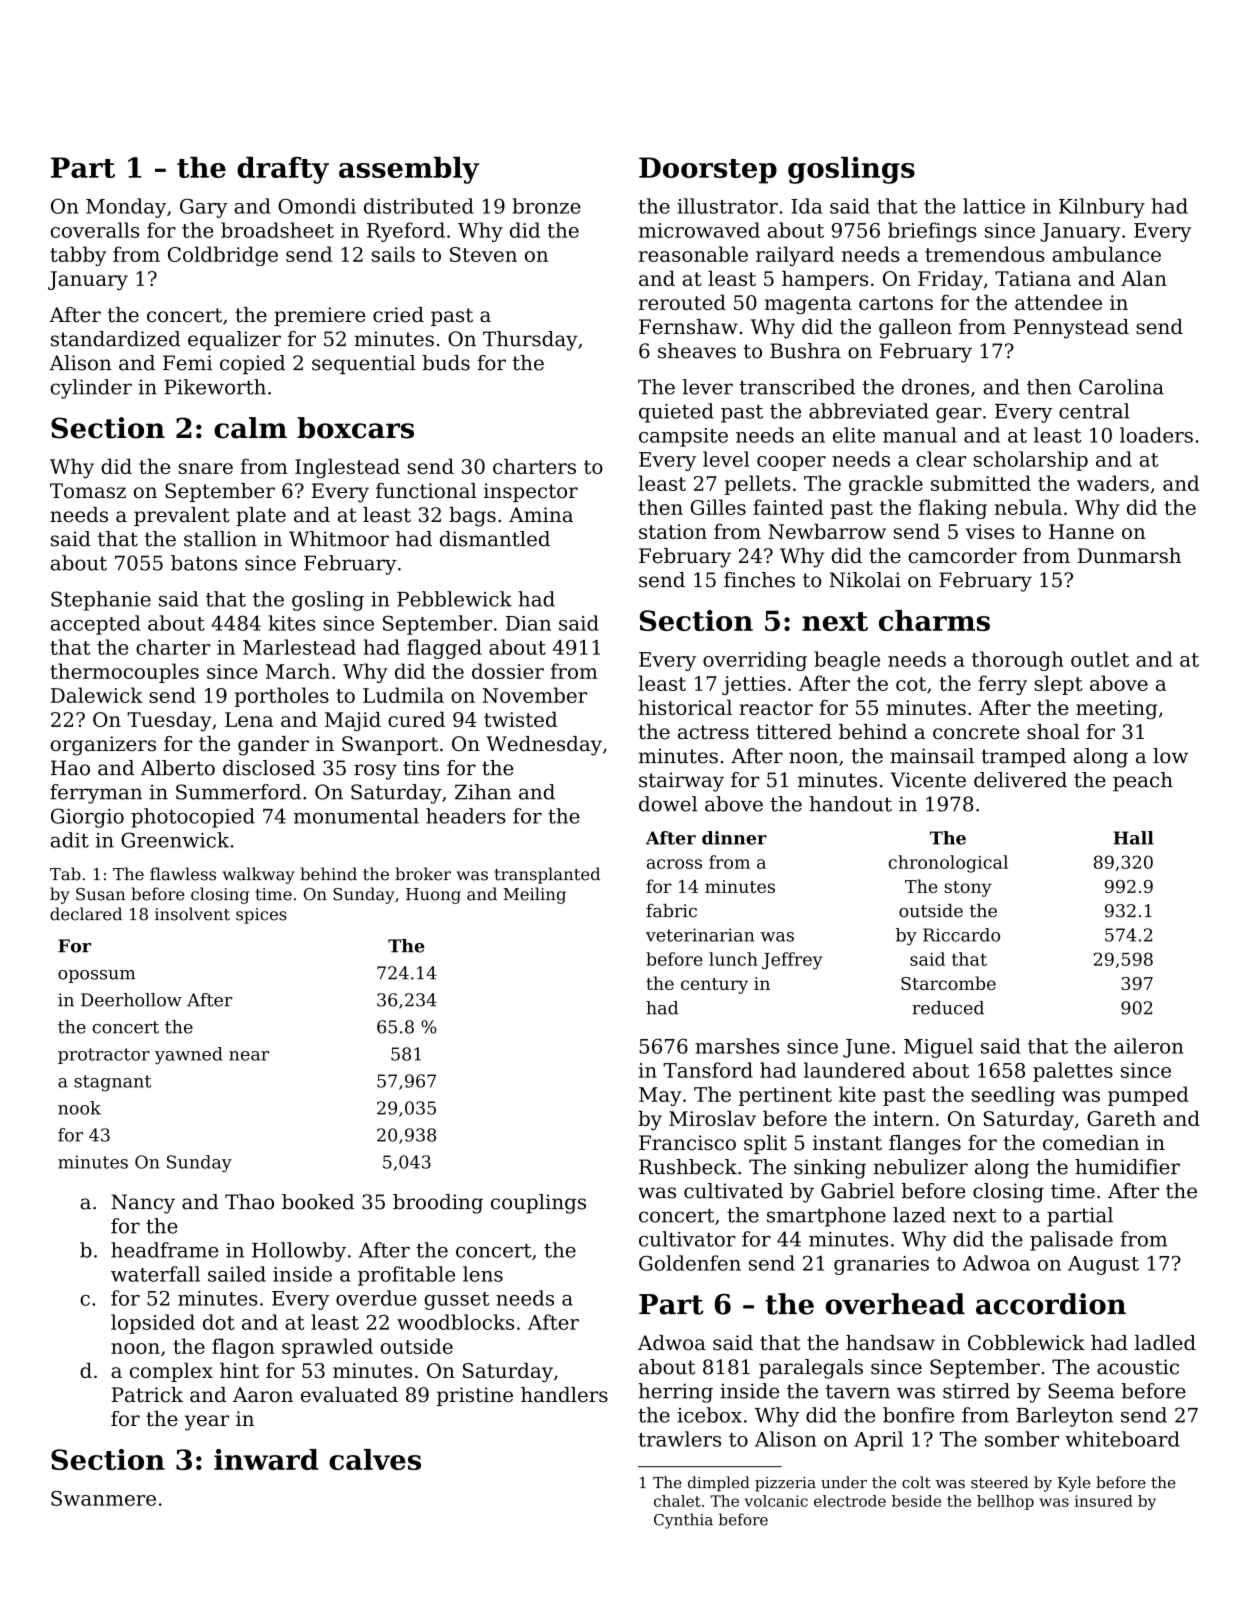 Image resolution: width=1250 pixels, height=1618 pixels. Describe the element at coordinates (298, 671) in the image. I see `March` at that location.
